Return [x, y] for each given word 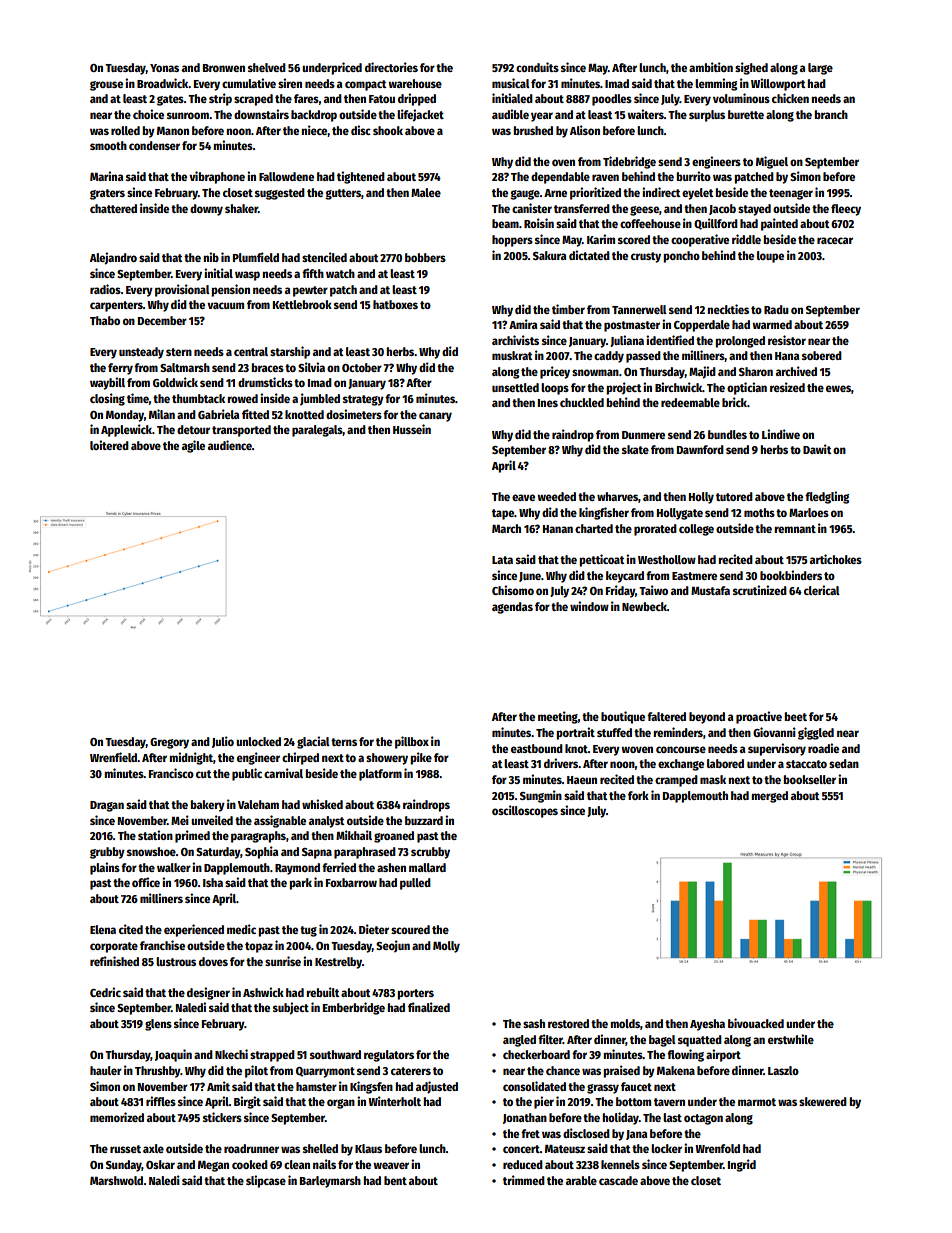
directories [391, 67]
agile [193, 446]
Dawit [817, 449]
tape [503, 514]
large [820, 69]
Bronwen [224, 68]
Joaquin [173, 1055]
